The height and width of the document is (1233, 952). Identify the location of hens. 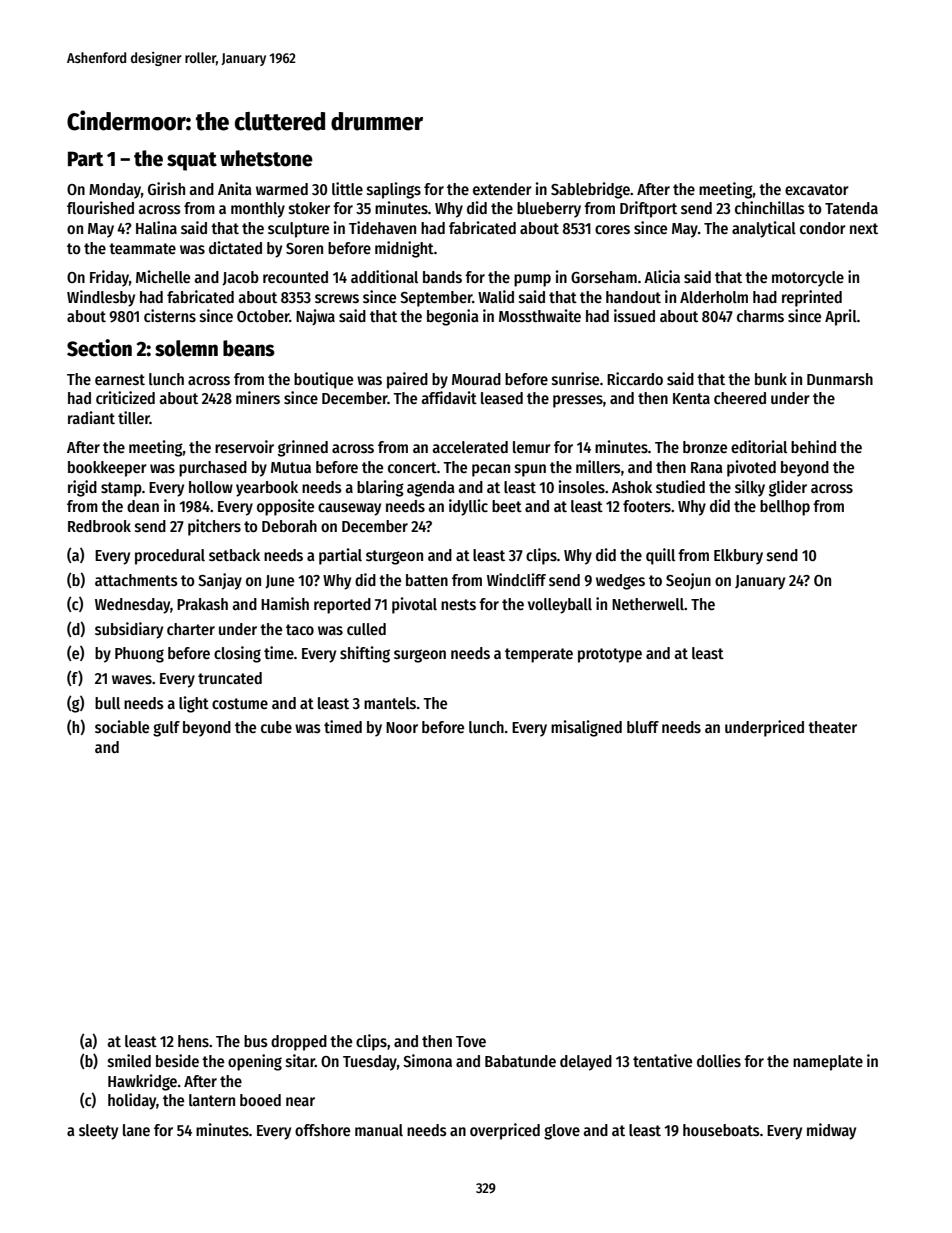
(193, 1041).
